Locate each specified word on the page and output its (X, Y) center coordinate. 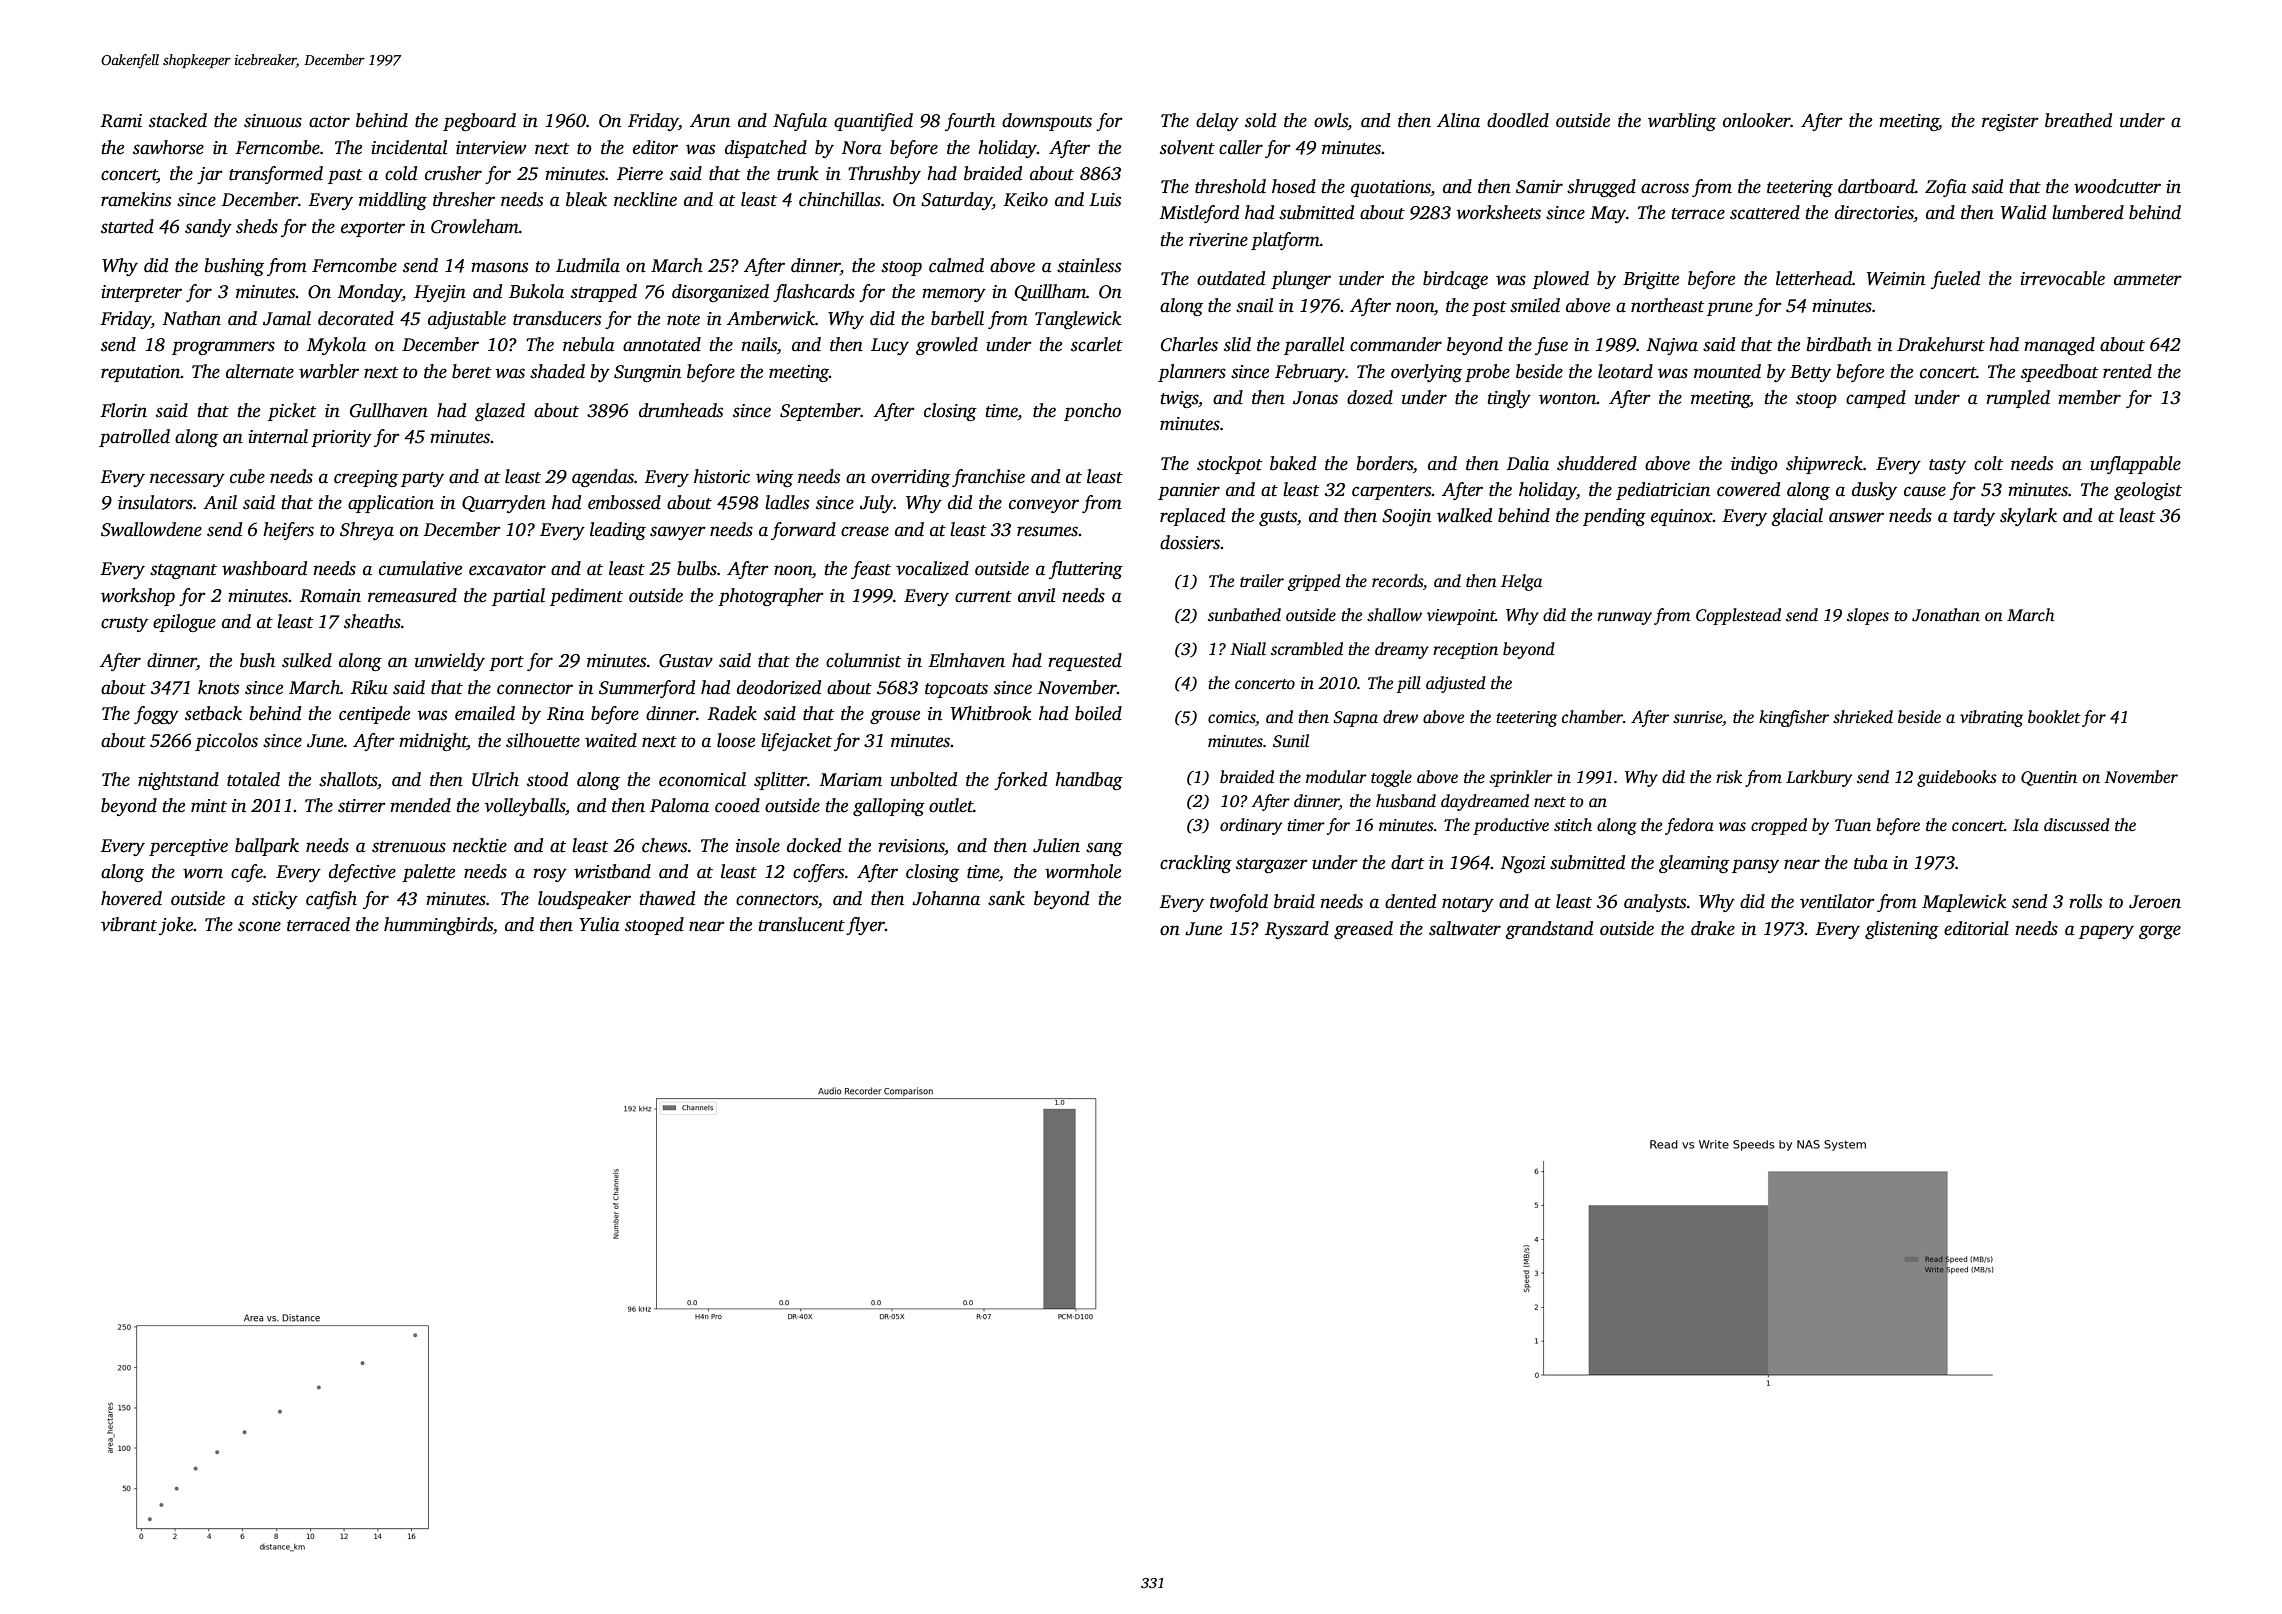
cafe (247, 873)
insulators (155, 502)
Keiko (1025, 199)
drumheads (681, 410)
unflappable (2135, 465)
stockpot (1229, 465)
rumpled (2018, 399)
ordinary (1251, 826)
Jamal (287, 318)
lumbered (2088, 212)
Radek (732, 713)
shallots (348, 779)
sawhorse (168, 147)
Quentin (2049, 778)
